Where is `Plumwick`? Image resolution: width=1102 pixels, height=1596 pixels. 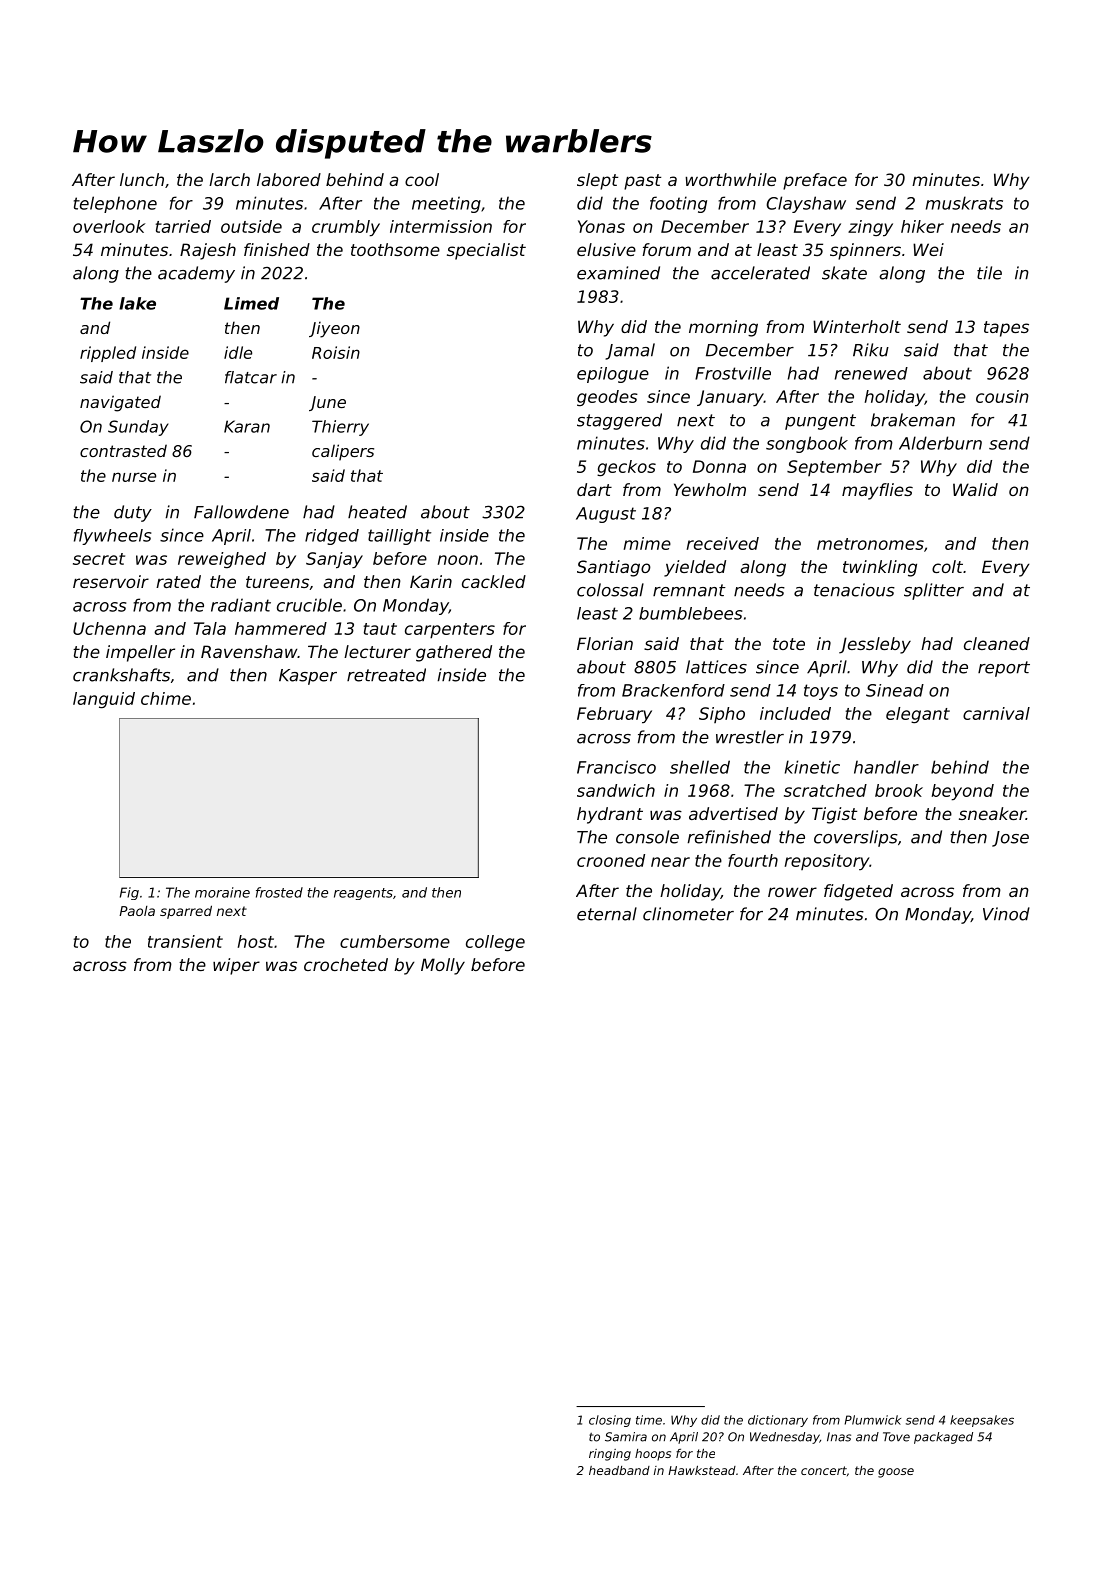 Plumwick is located at coordinates (873, 1420).
